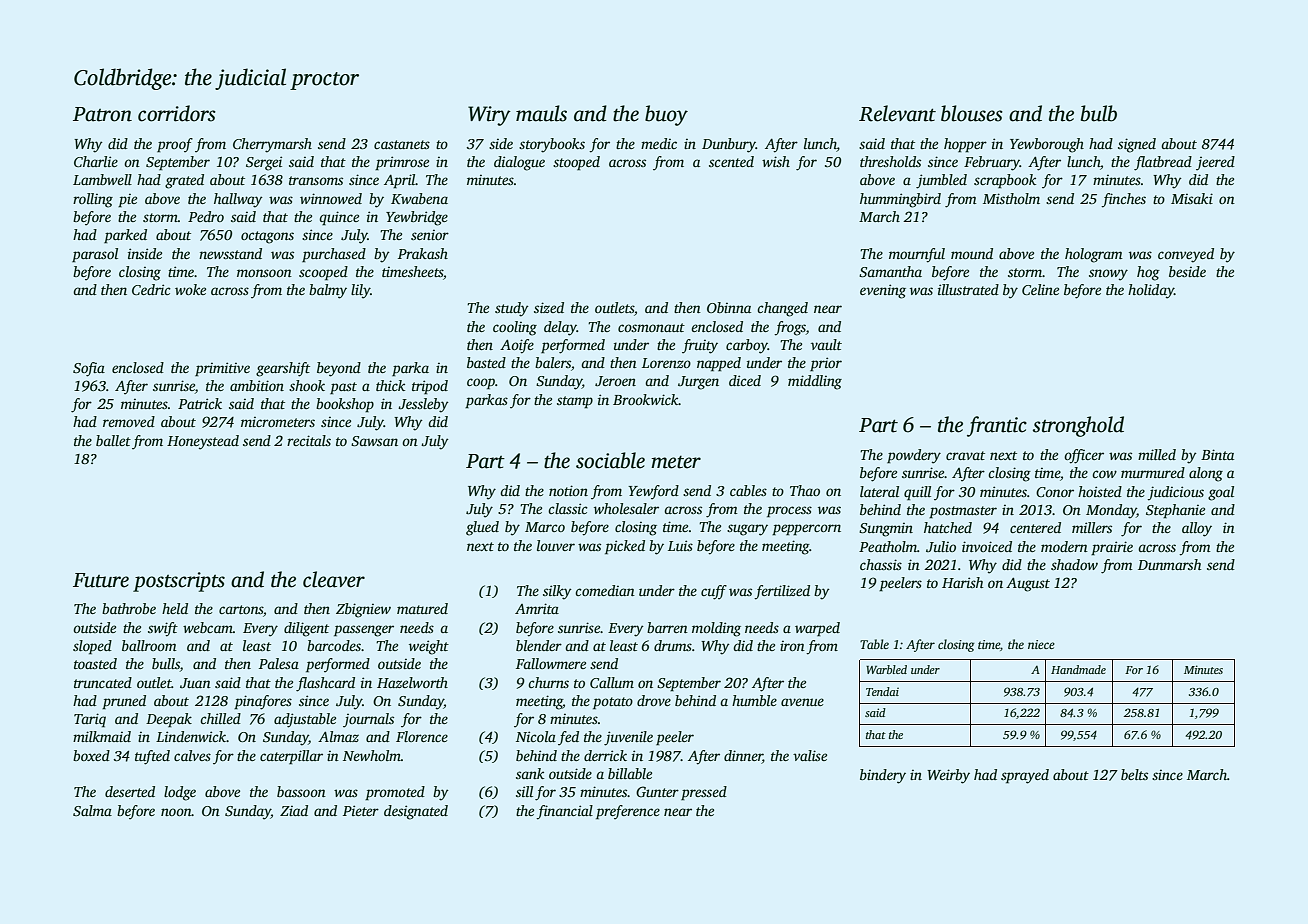  Describe the element at coordinates (541, 113) in the screenshot. I see `mauls` at that location.
